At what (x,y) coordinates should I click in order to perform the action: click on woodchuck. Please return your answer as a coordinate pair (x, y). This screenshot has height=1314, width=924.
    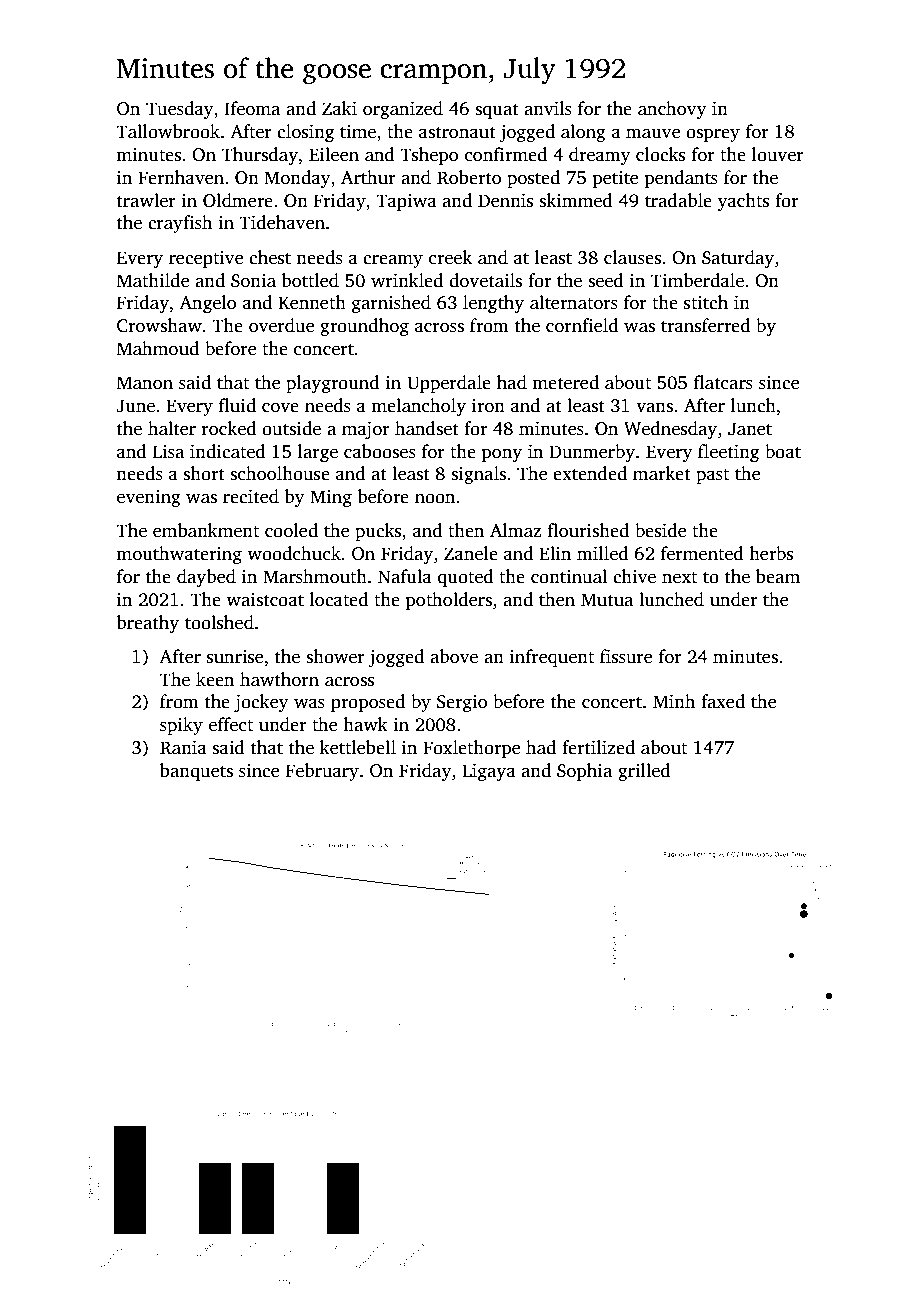
    Looking at the image, I should click on (294, 553).
